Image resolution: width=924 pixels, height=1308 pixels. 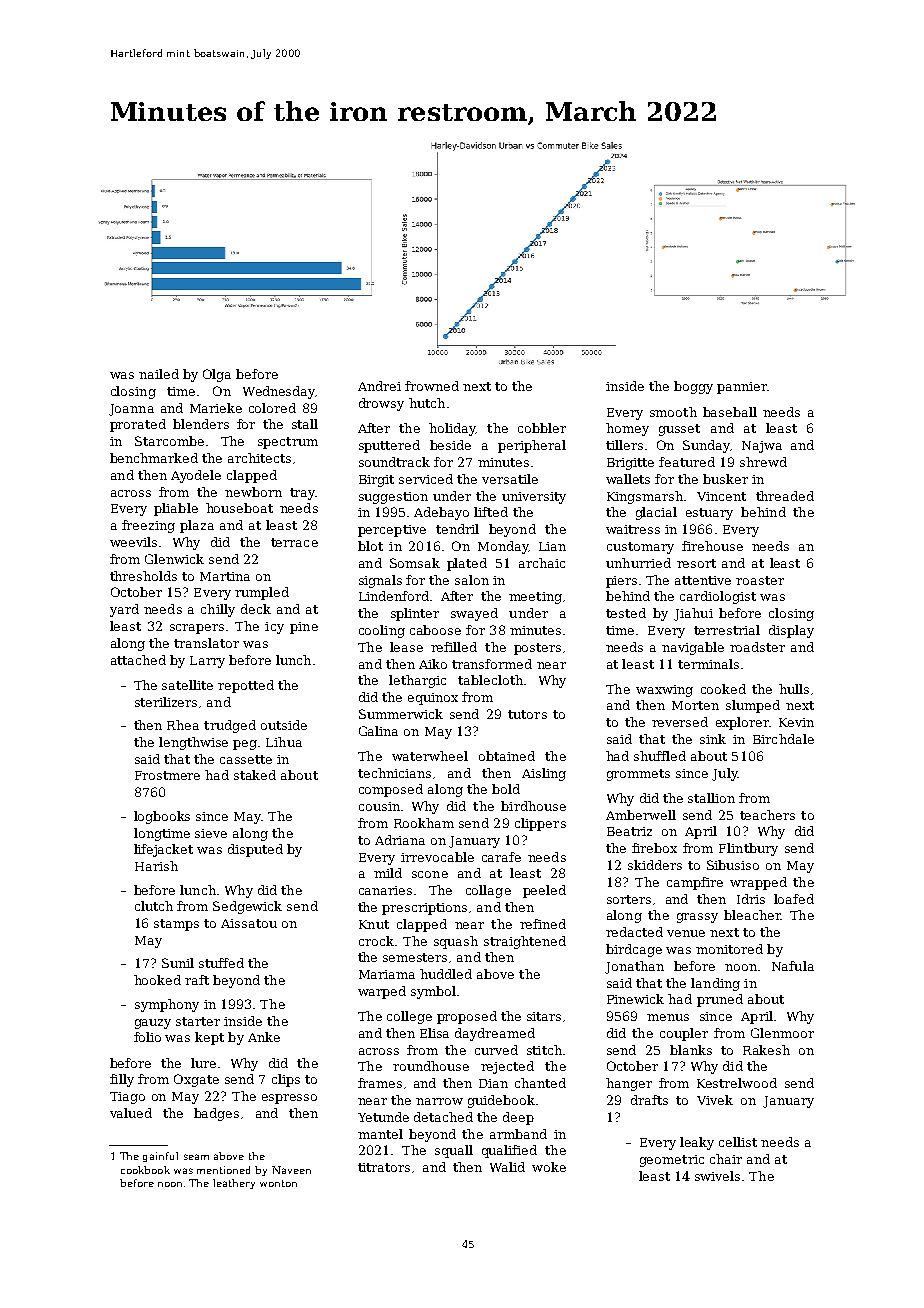 I want to click on benchmarked, so click(x=154, y=458).
